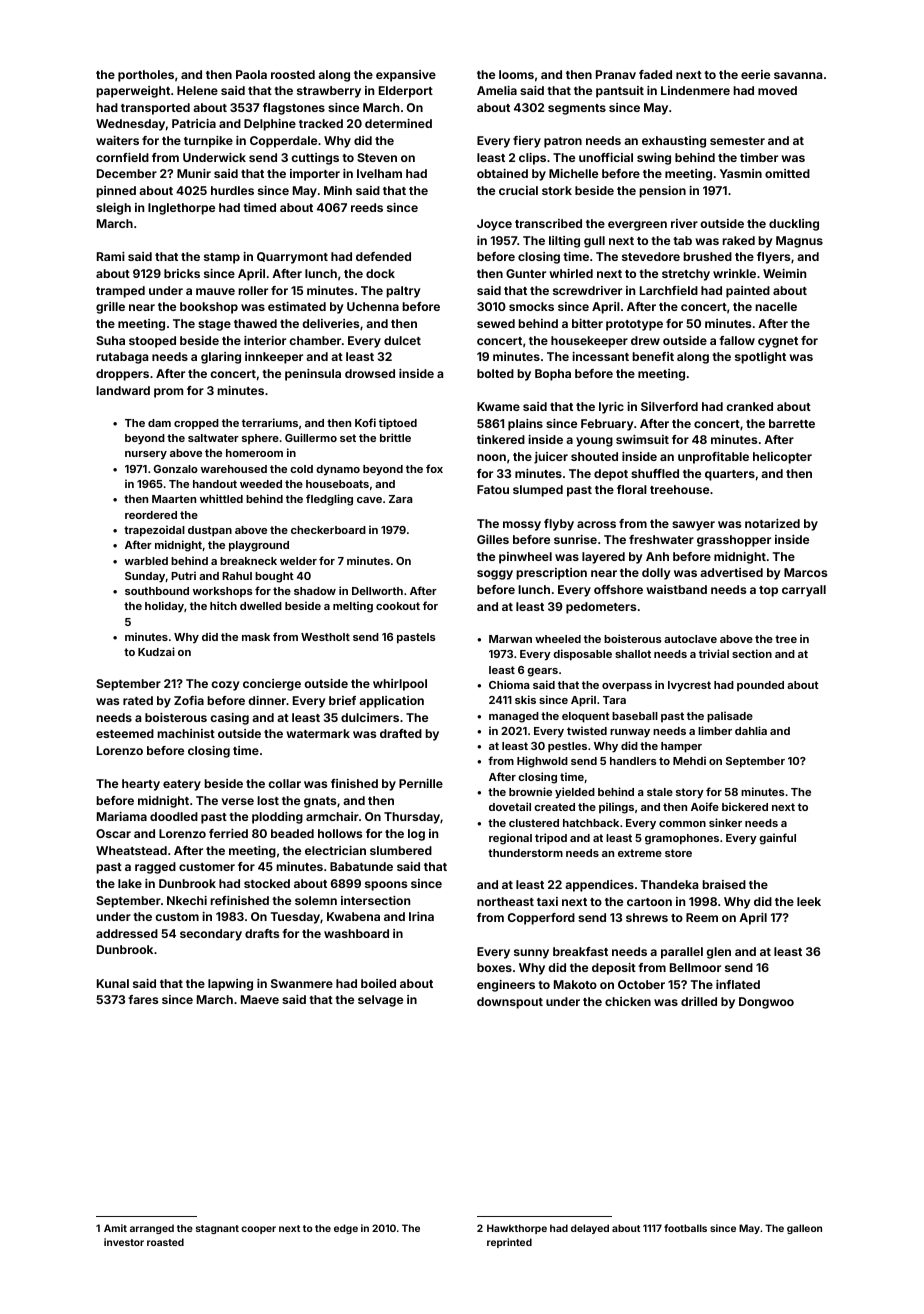  What do you see at coordinates (292, 833) in the document?
I see `beaded` at bounding box center [292, 833].
